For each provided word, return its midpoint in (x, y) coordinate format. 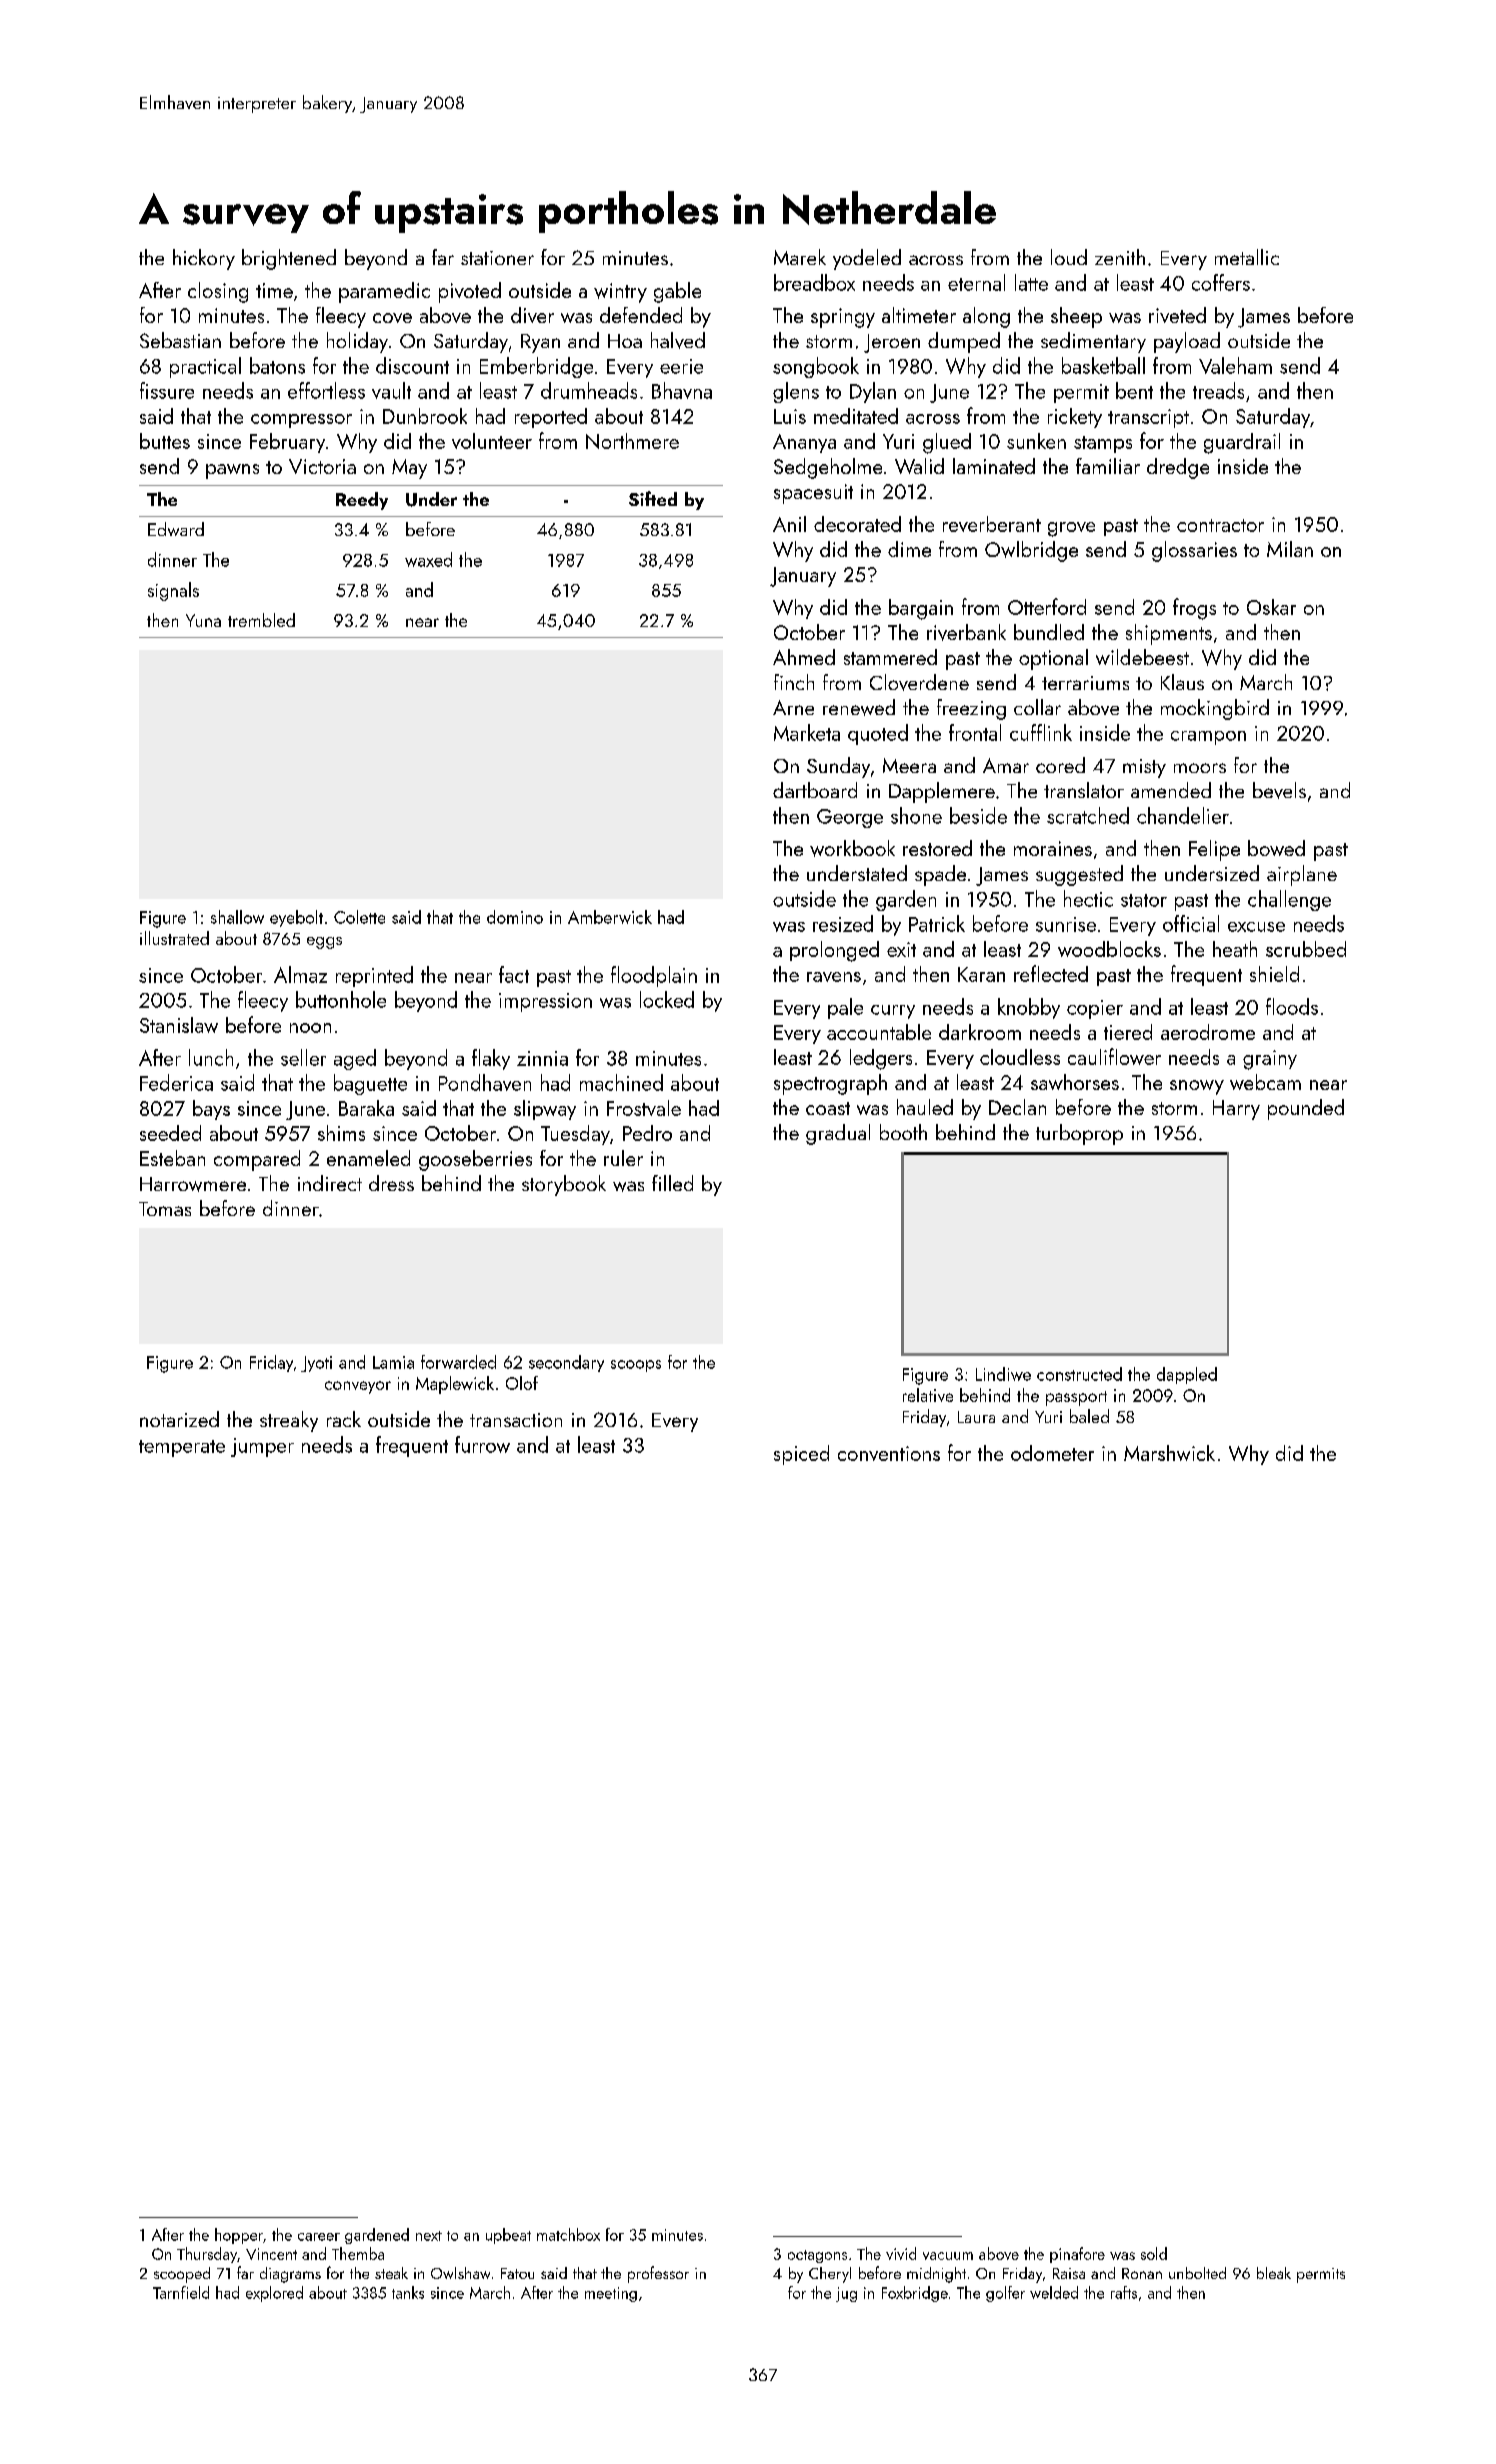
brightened (289, 259)
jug (846, 2294)
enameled (368, 1158)
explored (274, 2294)
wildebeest (1142, 657)
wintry (620, 293)
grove (1071, 529)
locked (667, 999)
